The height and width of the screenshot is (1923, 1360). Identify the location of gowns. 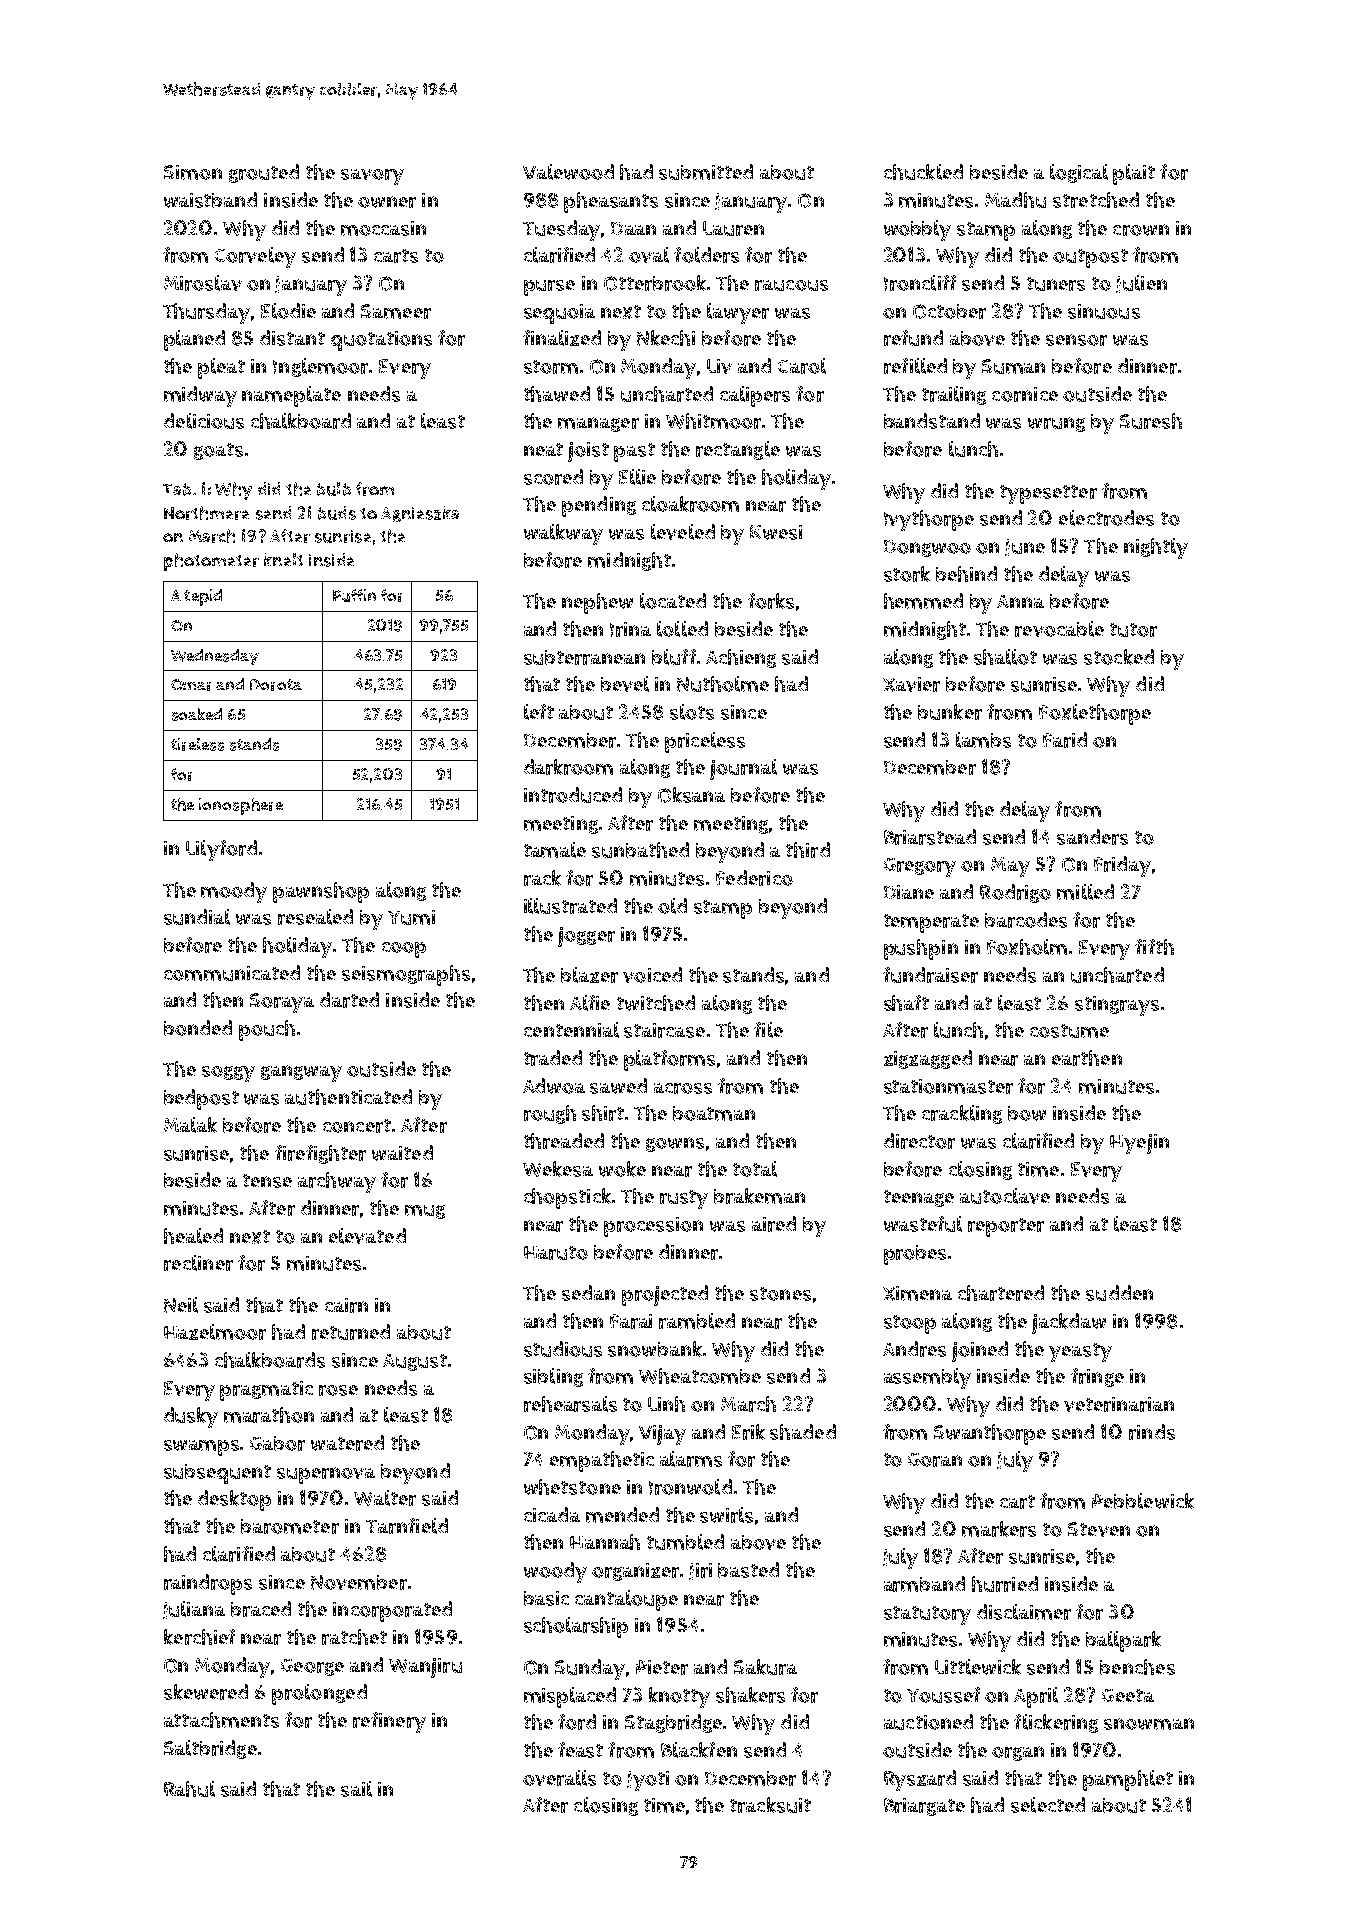
(675, 1144).
